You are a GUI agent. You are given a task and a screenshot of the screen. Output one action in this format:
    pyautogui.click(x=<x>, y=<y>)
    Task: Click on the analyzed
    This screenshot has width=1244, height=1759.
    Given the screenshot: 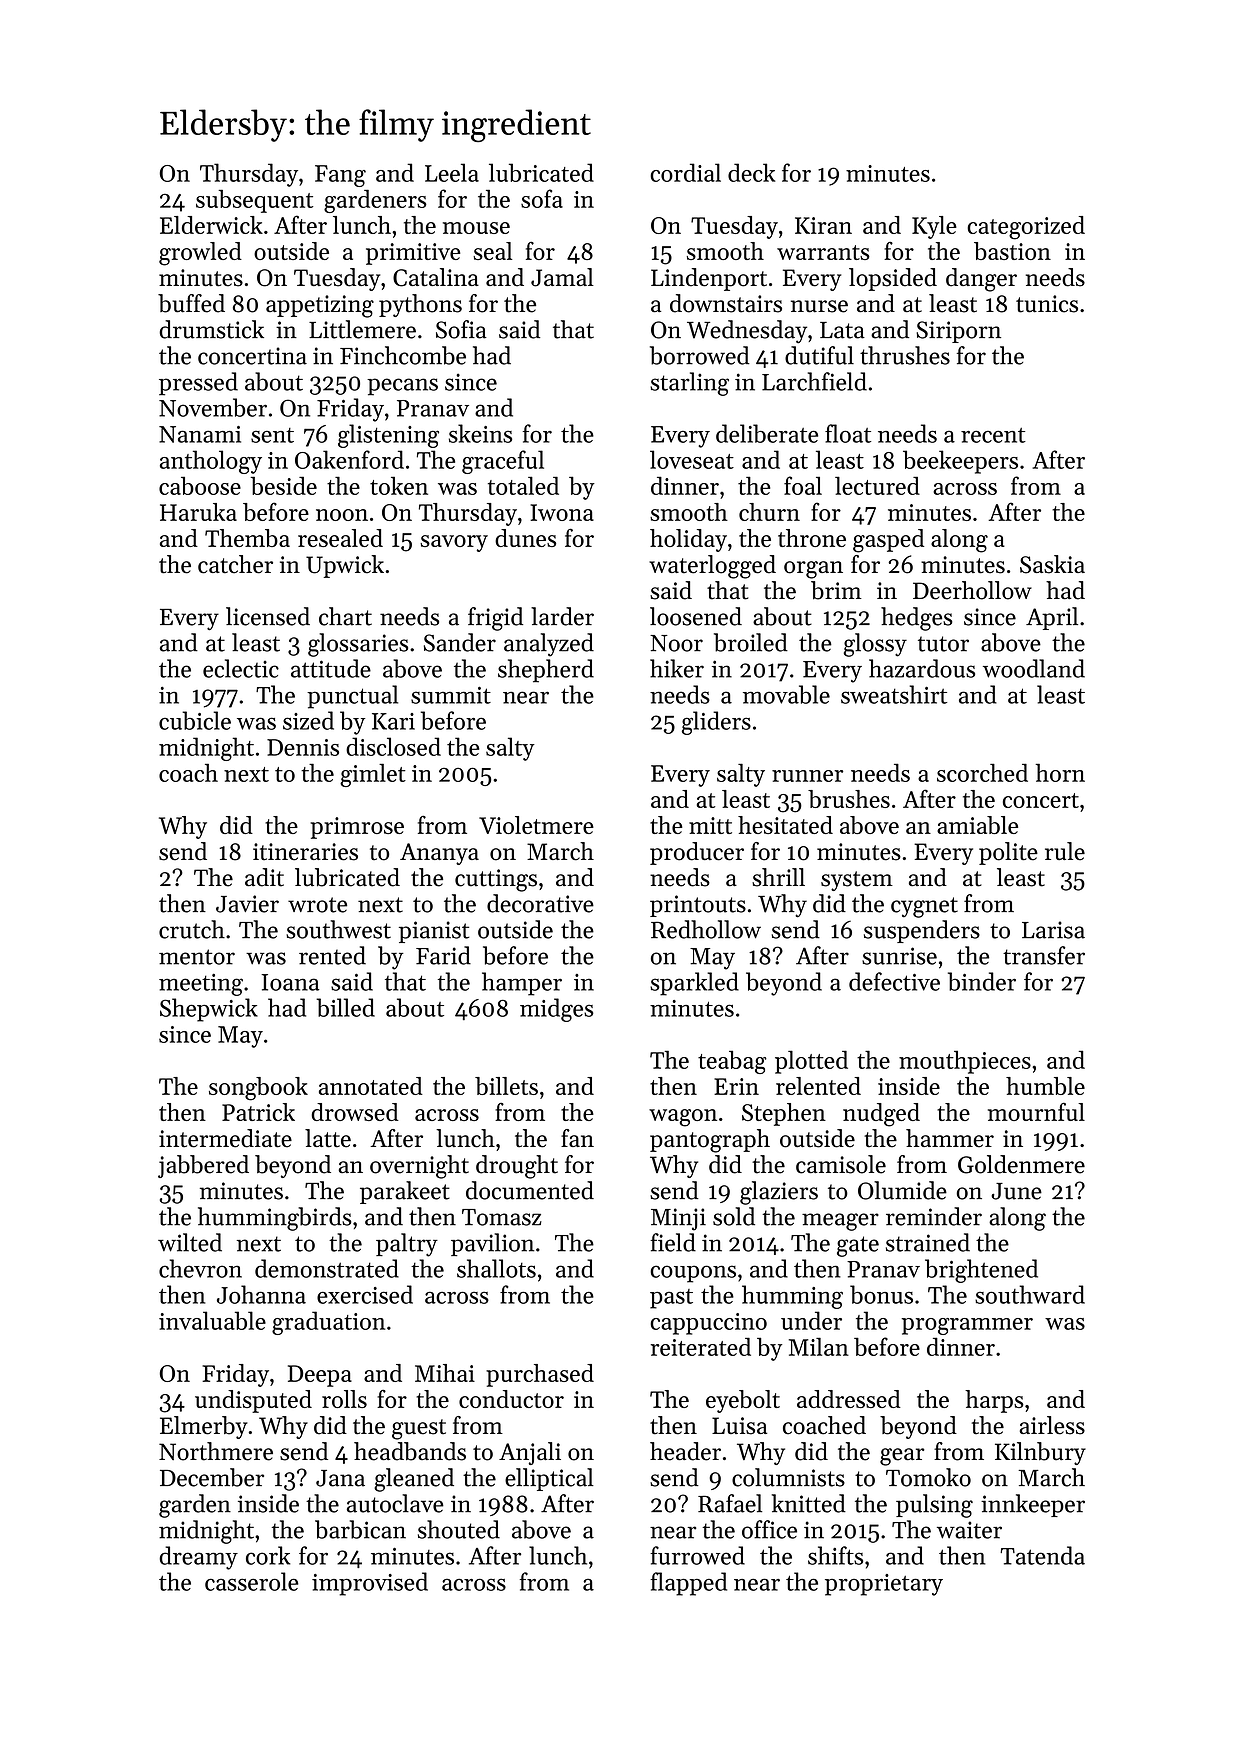 What is the action you would take?
    pyautogui.click(x=549, y=645)
